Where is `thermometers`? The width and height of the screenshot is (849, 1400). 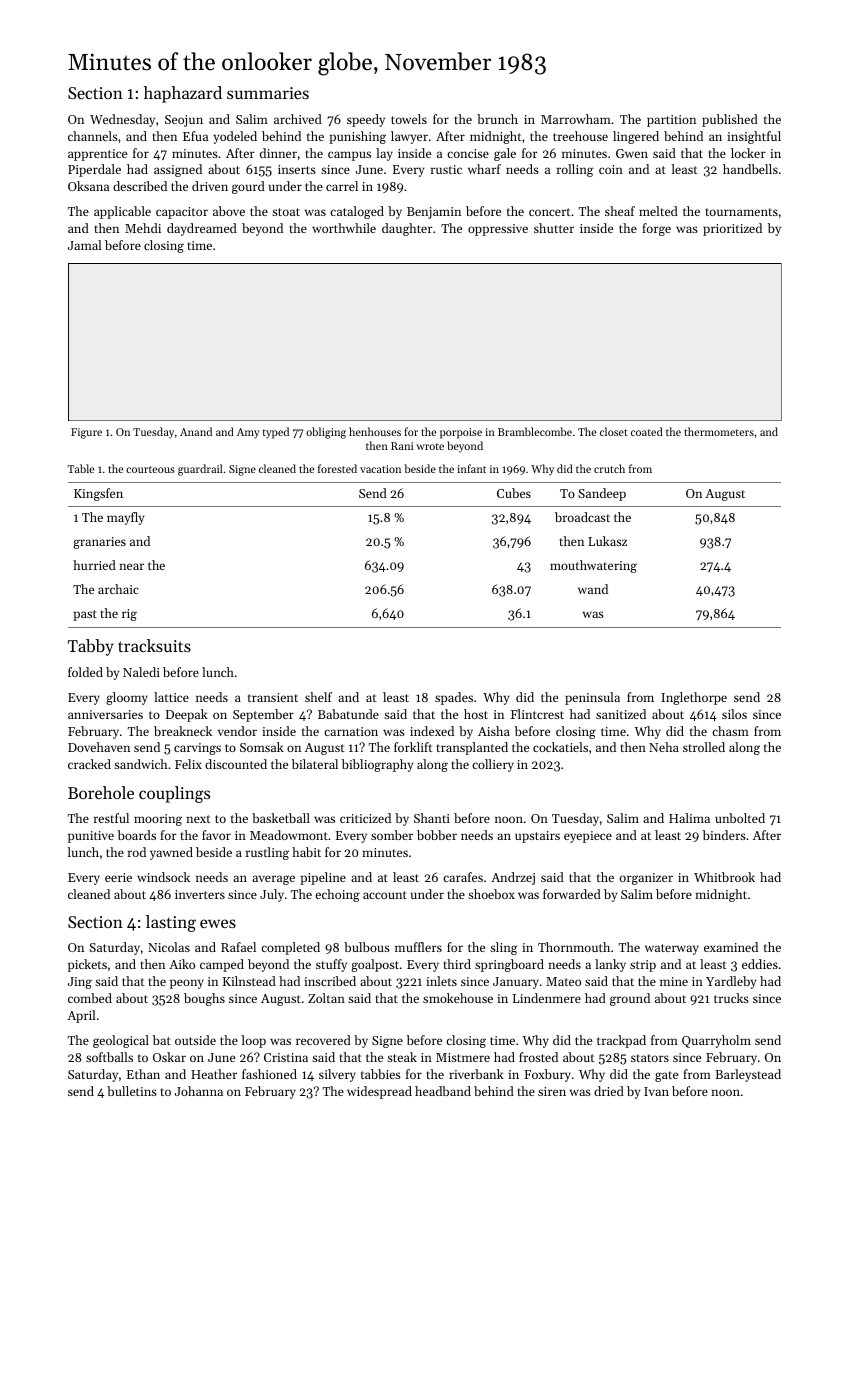
thermometers is located at coordinates (719, 431).
